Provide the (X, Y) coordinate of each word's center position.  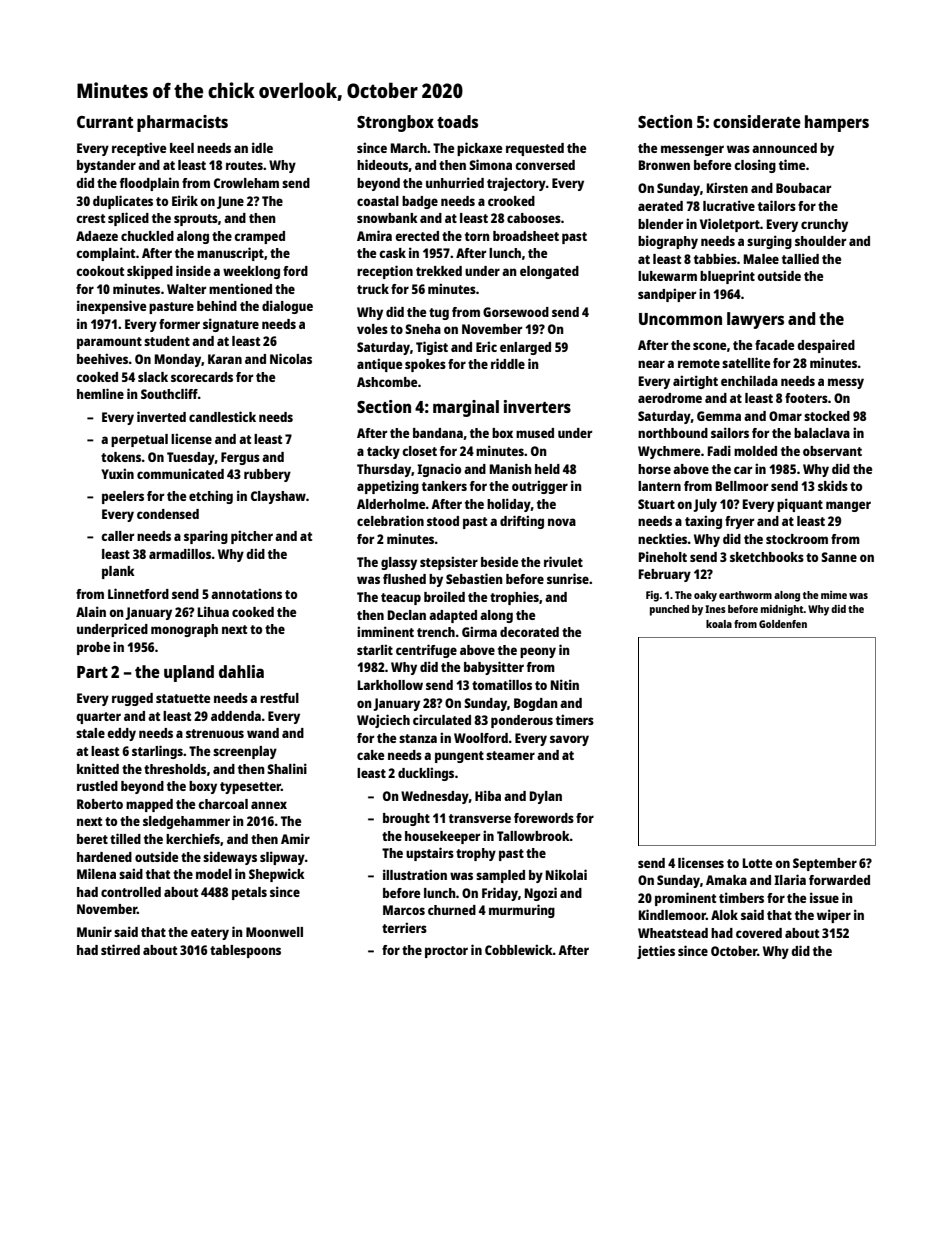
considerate (757, 121)
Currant (105, 122)
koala (719, 624)
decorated (529, 632)
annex (269, 805)
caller (117, 536)
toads (457, 121)
